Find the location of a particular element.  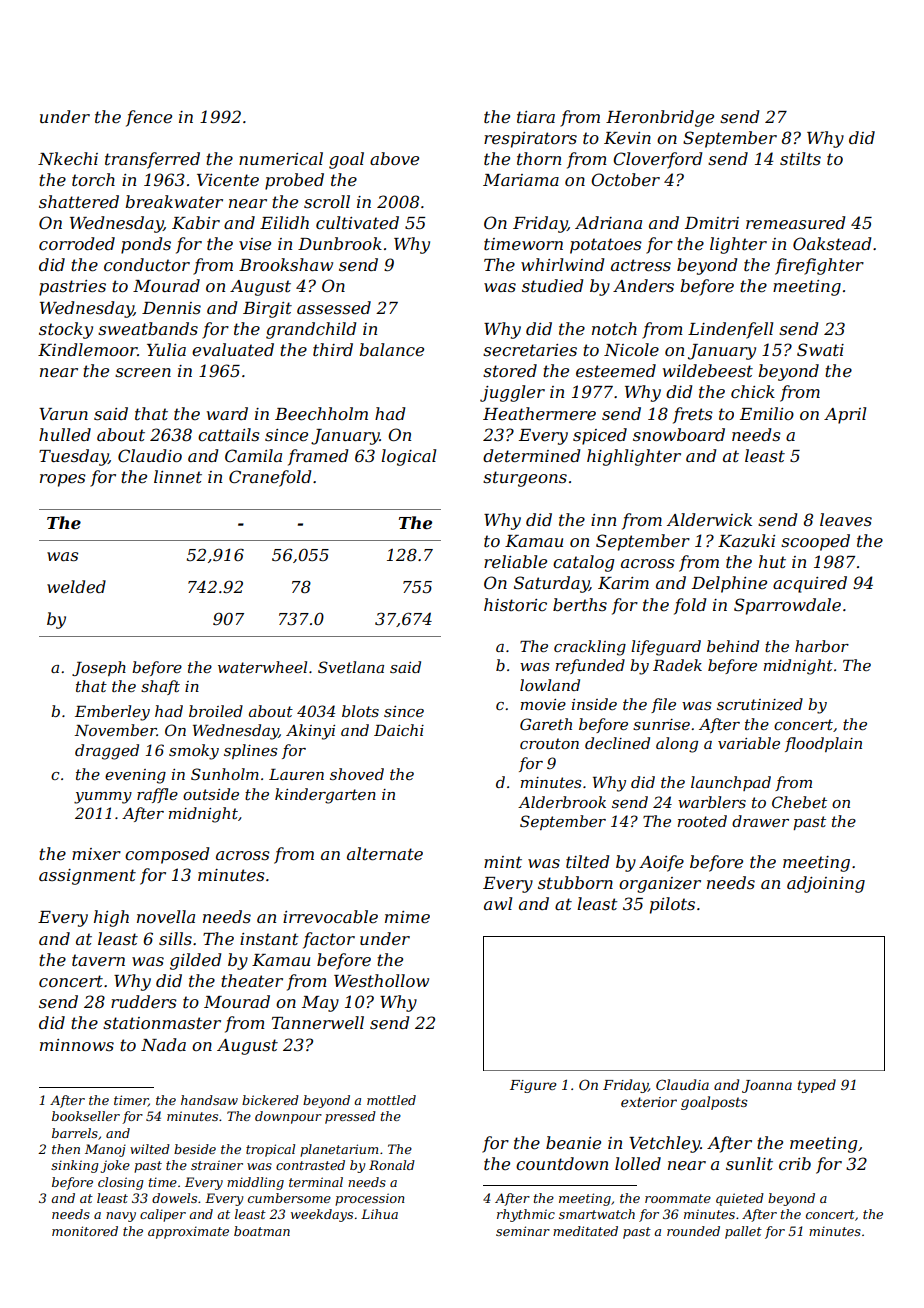

countdown is located at coordinates (562, 1163).
